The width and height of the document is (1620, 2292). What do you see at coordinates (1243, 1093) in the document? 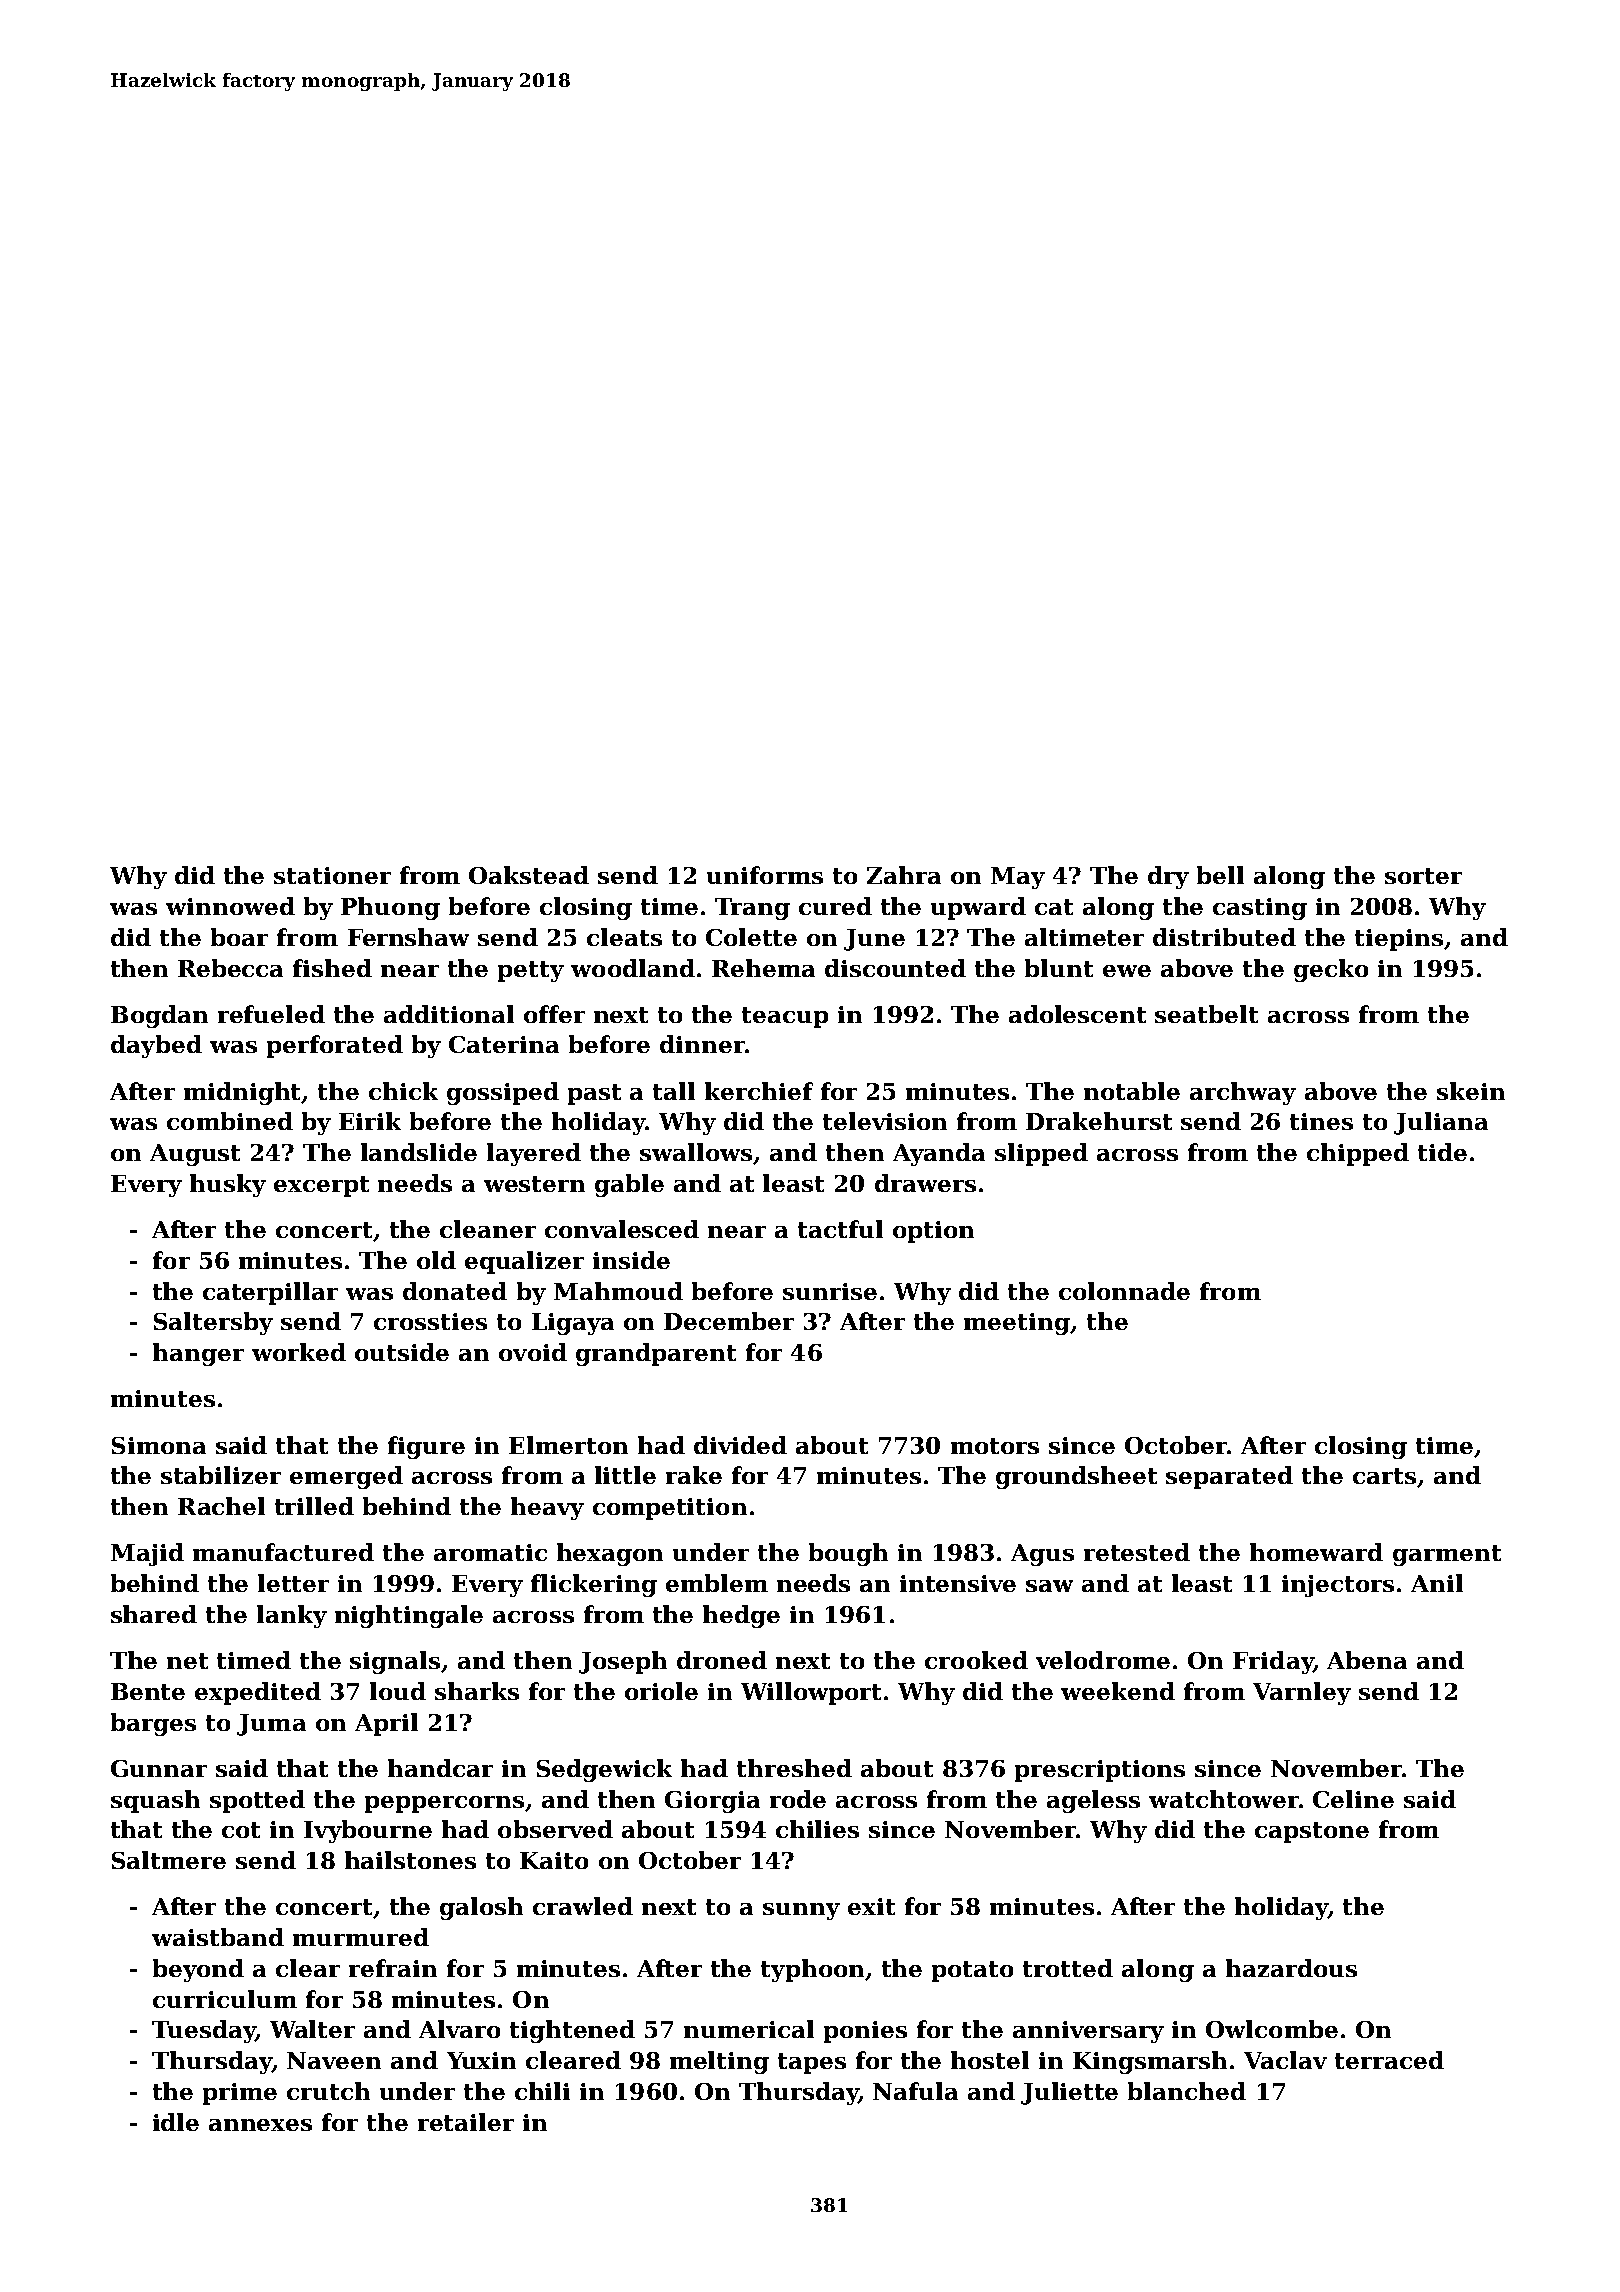
I see `archway` at bounding box center [1243, 1093].
